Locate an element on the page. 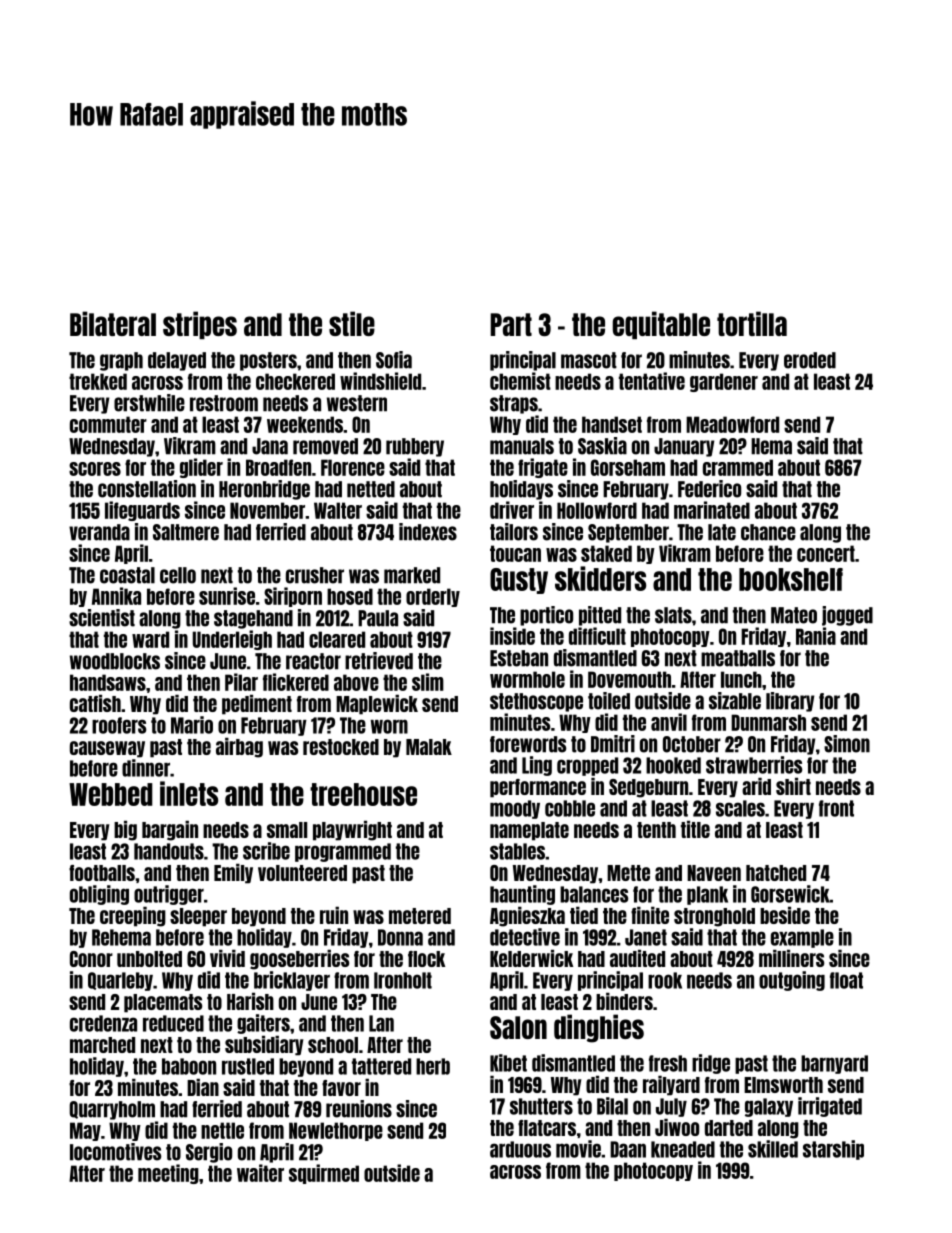 The width and height of the document is (952, 1233). tortilla is located at coordinates (752, 323).
